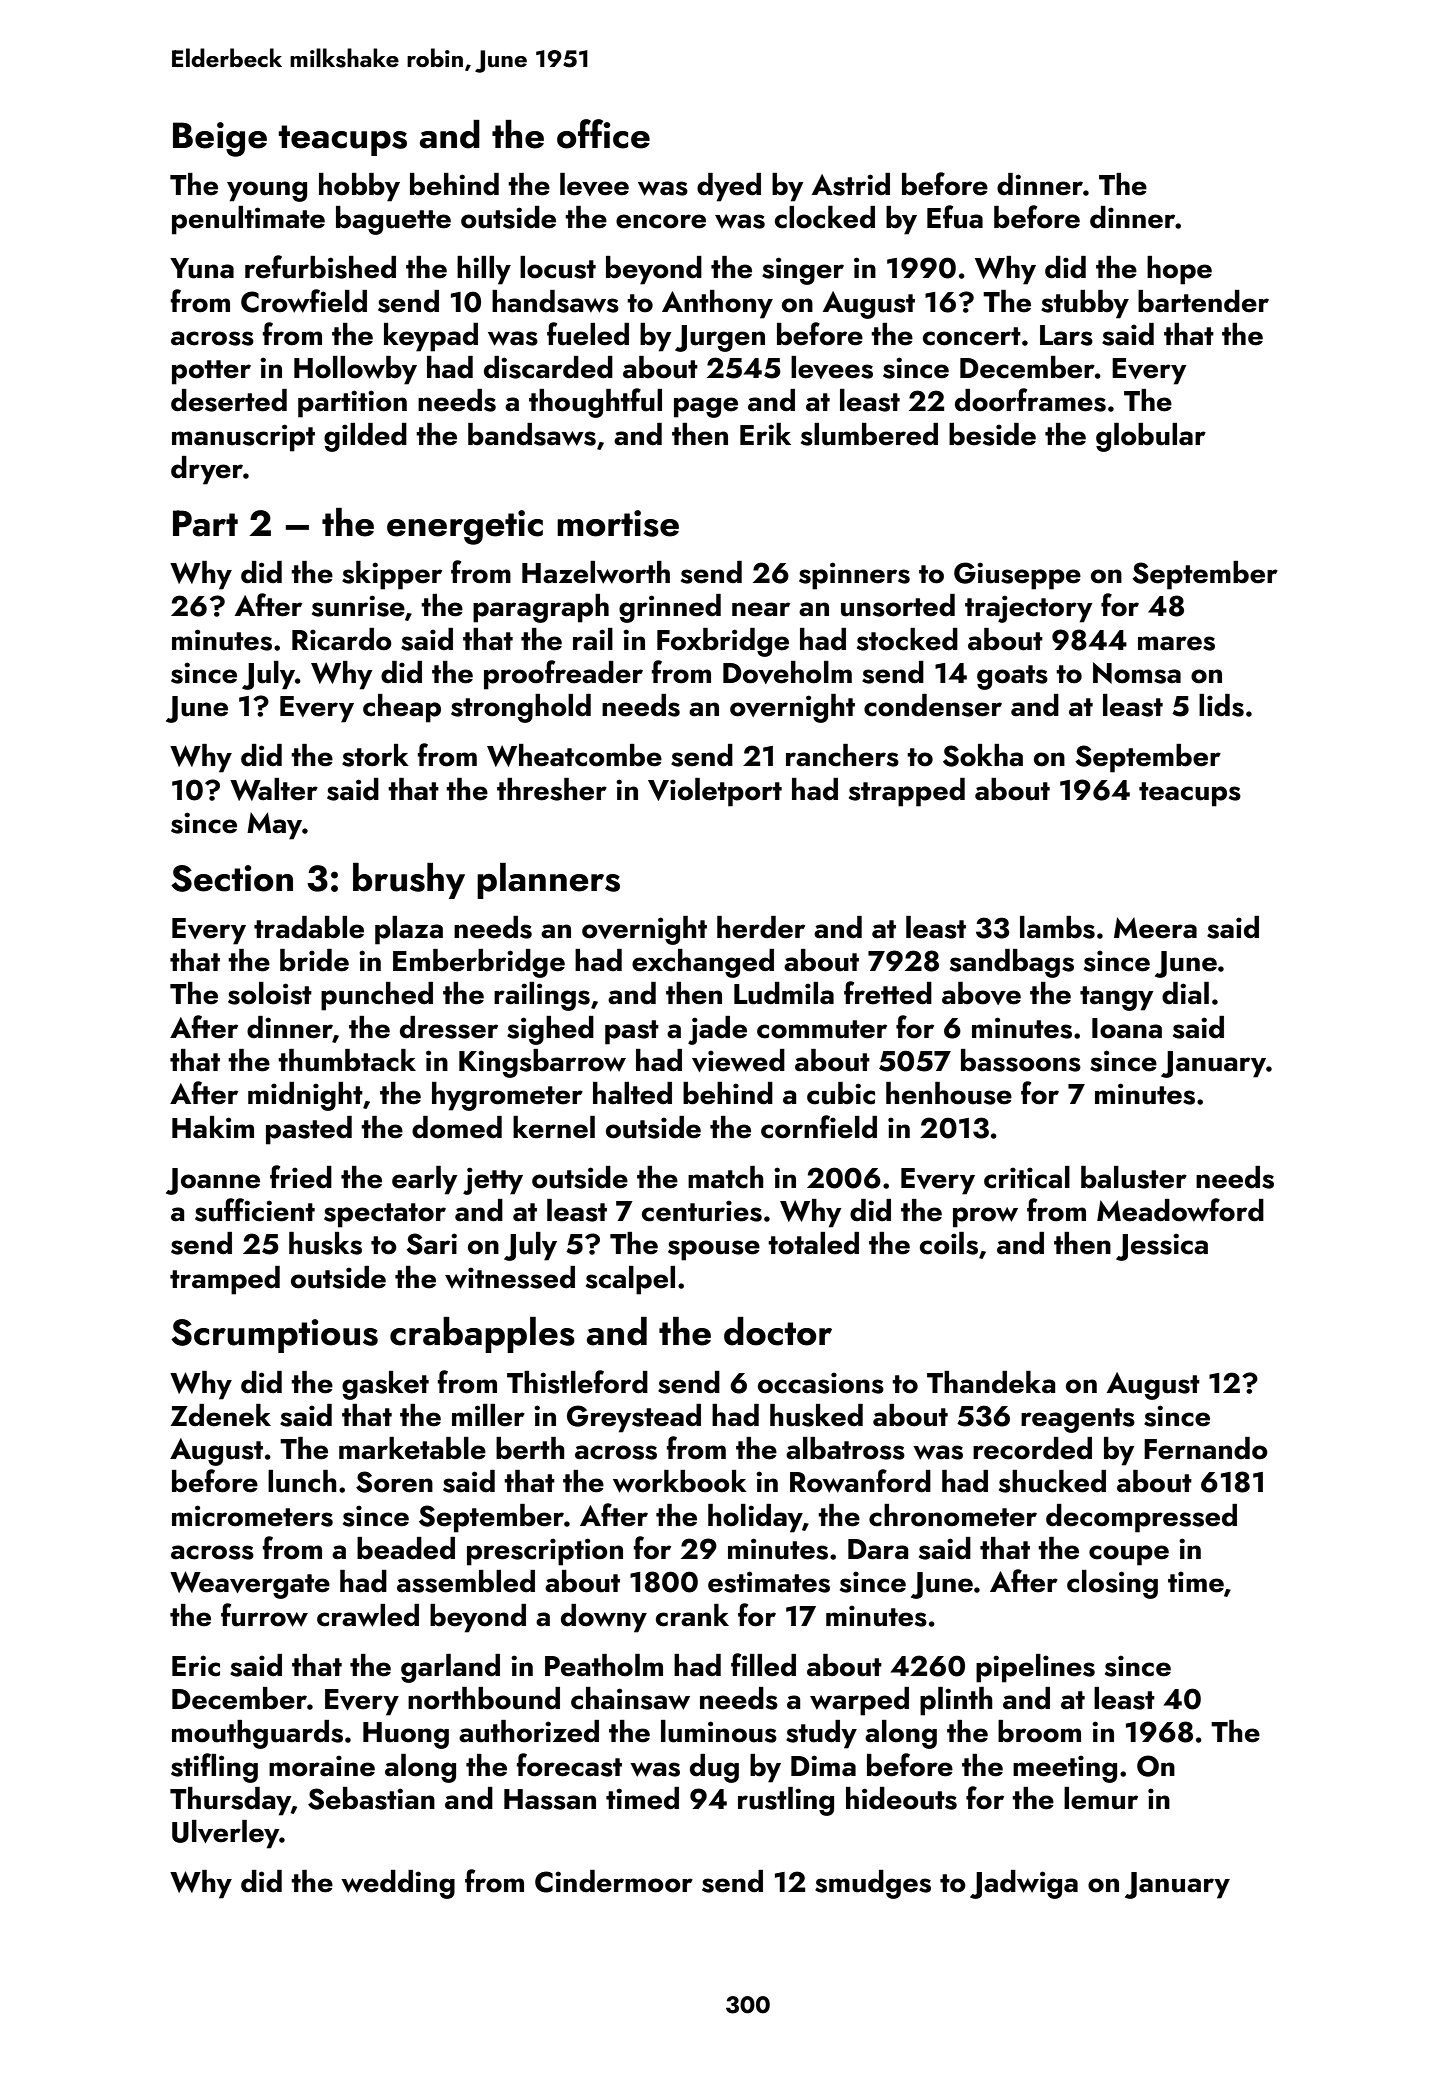 This screenshot has height=2100, width=1450. What do you see at coordinates (304, 301) in the screenshot?
I see `Crowfield` at bounding box center [304, 301].
